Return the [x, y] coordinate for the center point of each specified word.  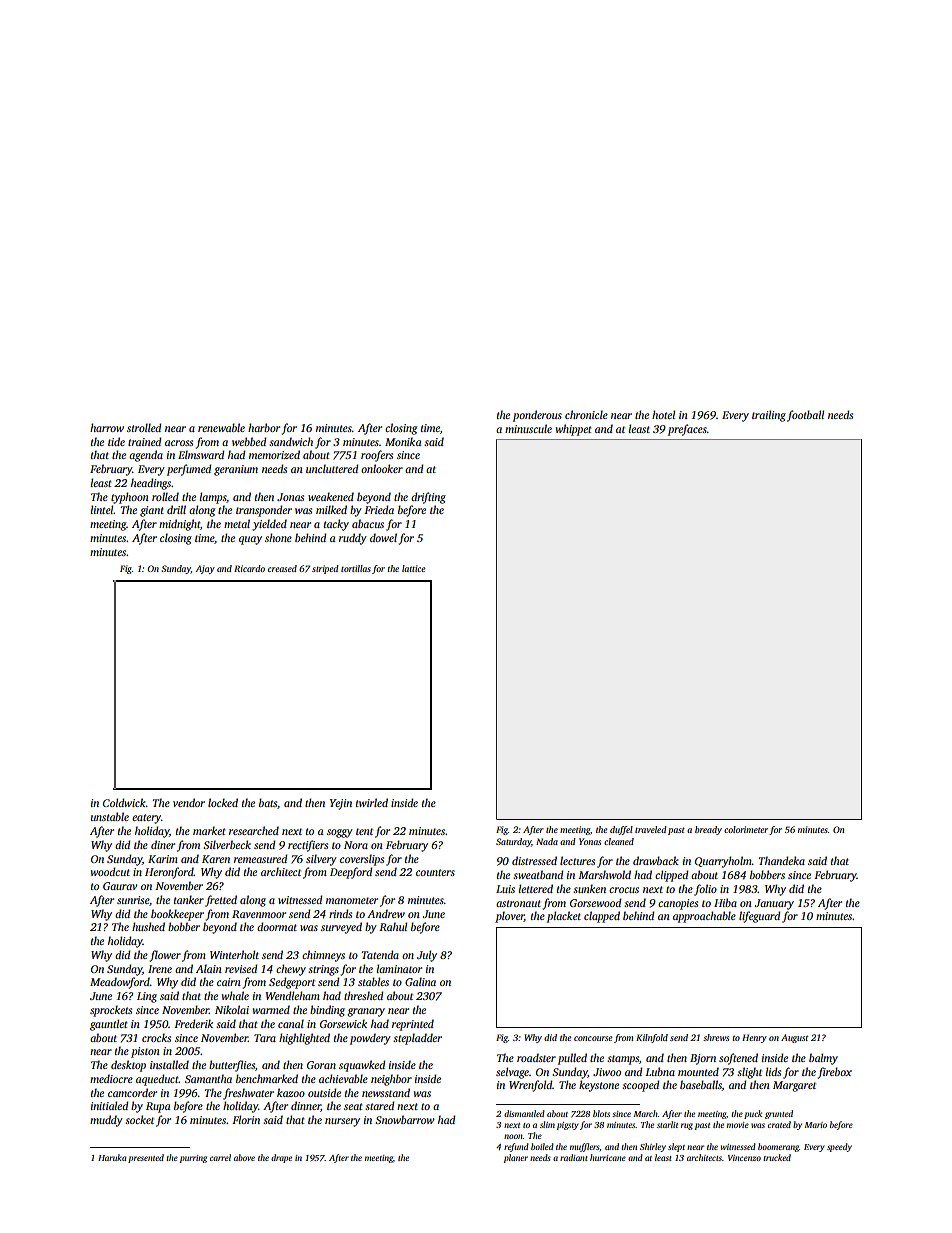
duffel [621, 830]
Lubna [660, 1071]
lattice [413, 568]
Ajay [205, 569]
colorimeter [746, 829]
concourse [593, 1038]
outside [324, 1092]
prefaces [687, 430]
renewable [221, 427]
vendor [189, 802]
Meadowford [120, 983]
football [805, 416]
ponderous [537, 416]
